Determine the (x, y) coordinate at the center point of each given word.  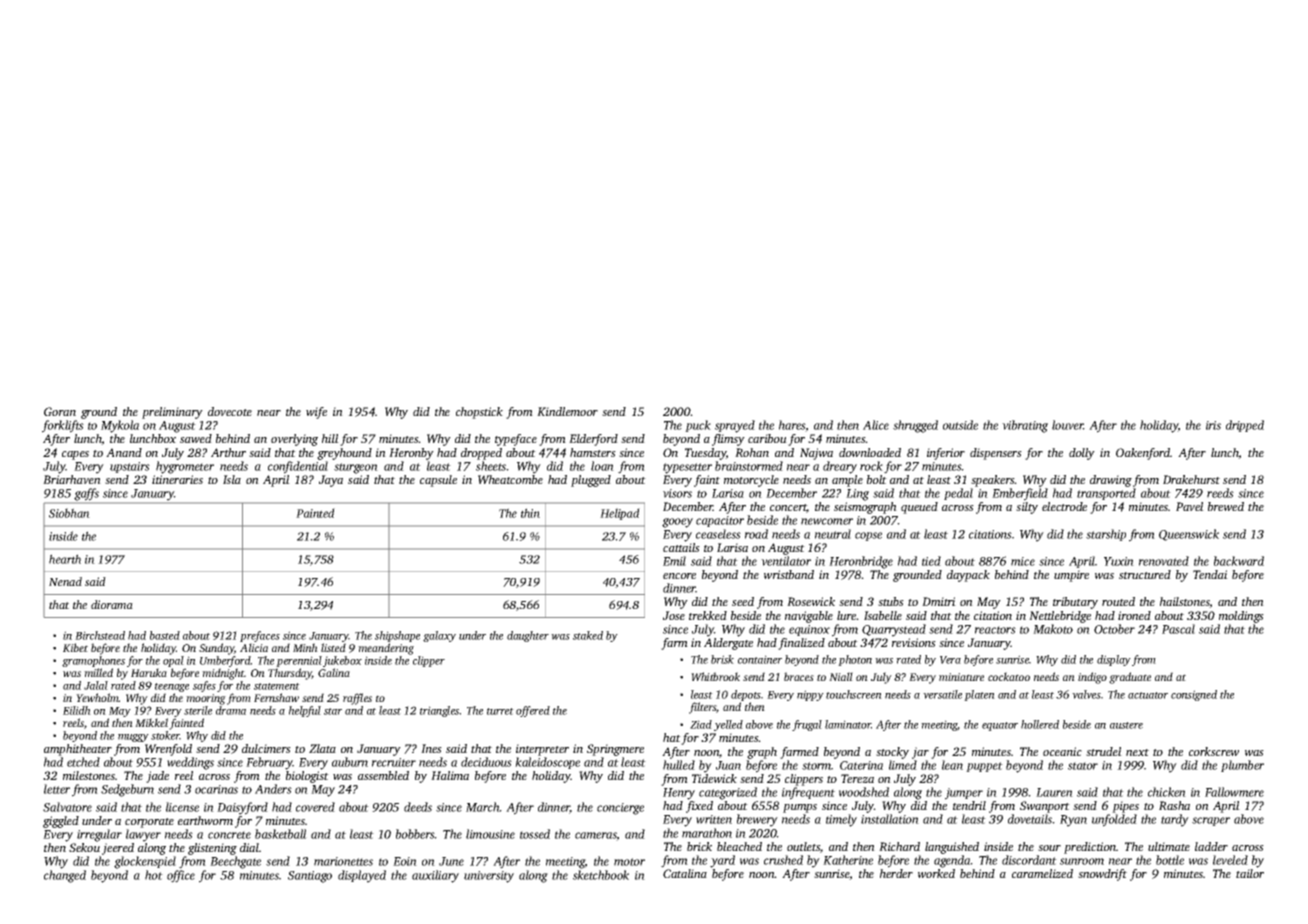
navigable (809, 617)
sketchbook (601, 875)
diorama (112, 604)
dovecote (230, 411)
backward (1239, 561)
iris (1213, 425)
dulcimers (266, 748)
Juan (728, 765)
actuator (1148, 695)
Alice (876, 425)
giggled (61, 822)
